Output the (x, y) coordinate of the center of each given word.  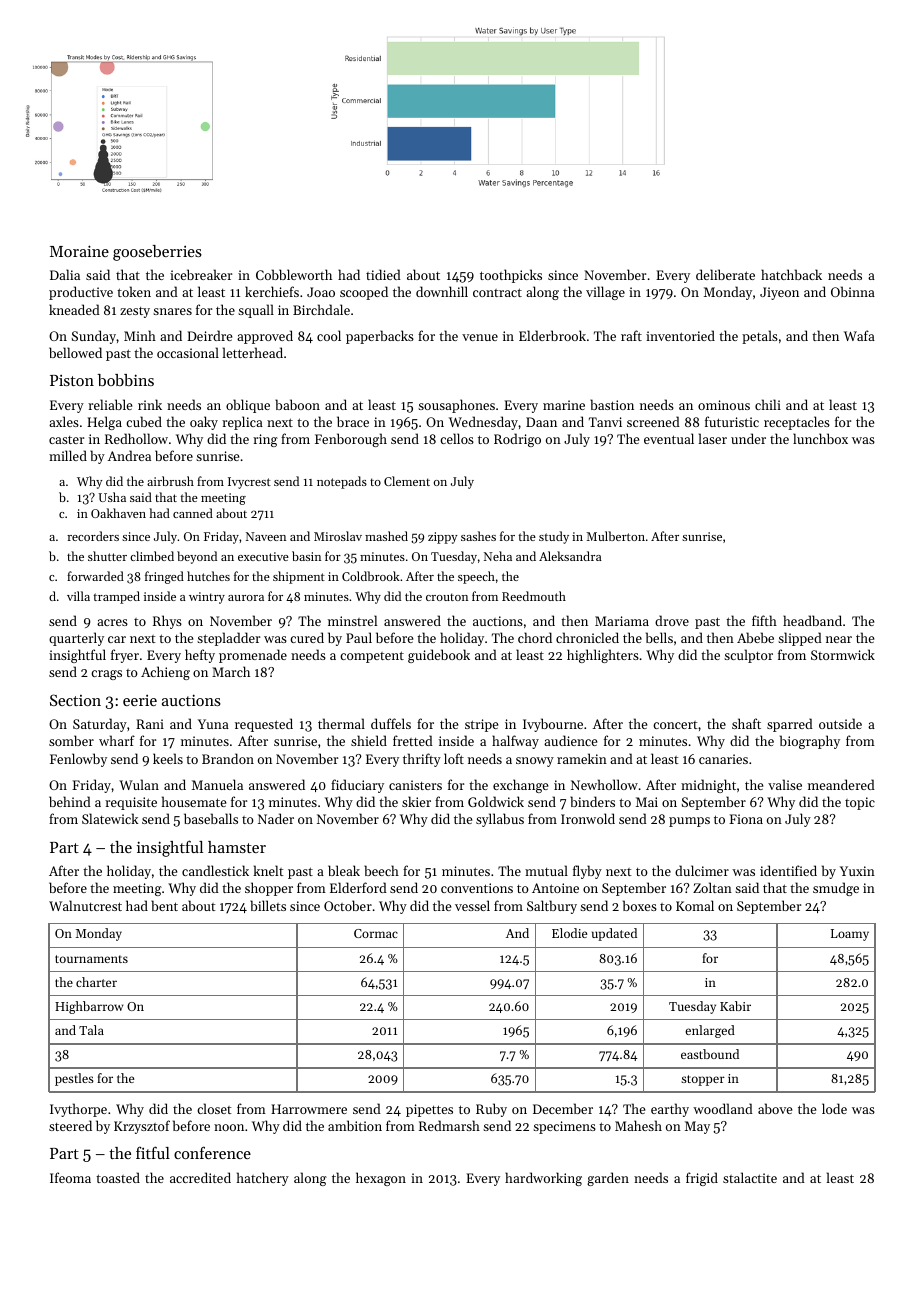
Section (75, 700)
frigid (702, 1179)
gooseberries (157, 253)
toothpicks (511, 276)
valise (785, 784)
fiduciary (357, 786)
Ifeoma (70, 1177)
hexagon (381, 1179)
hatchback (791, 274)
